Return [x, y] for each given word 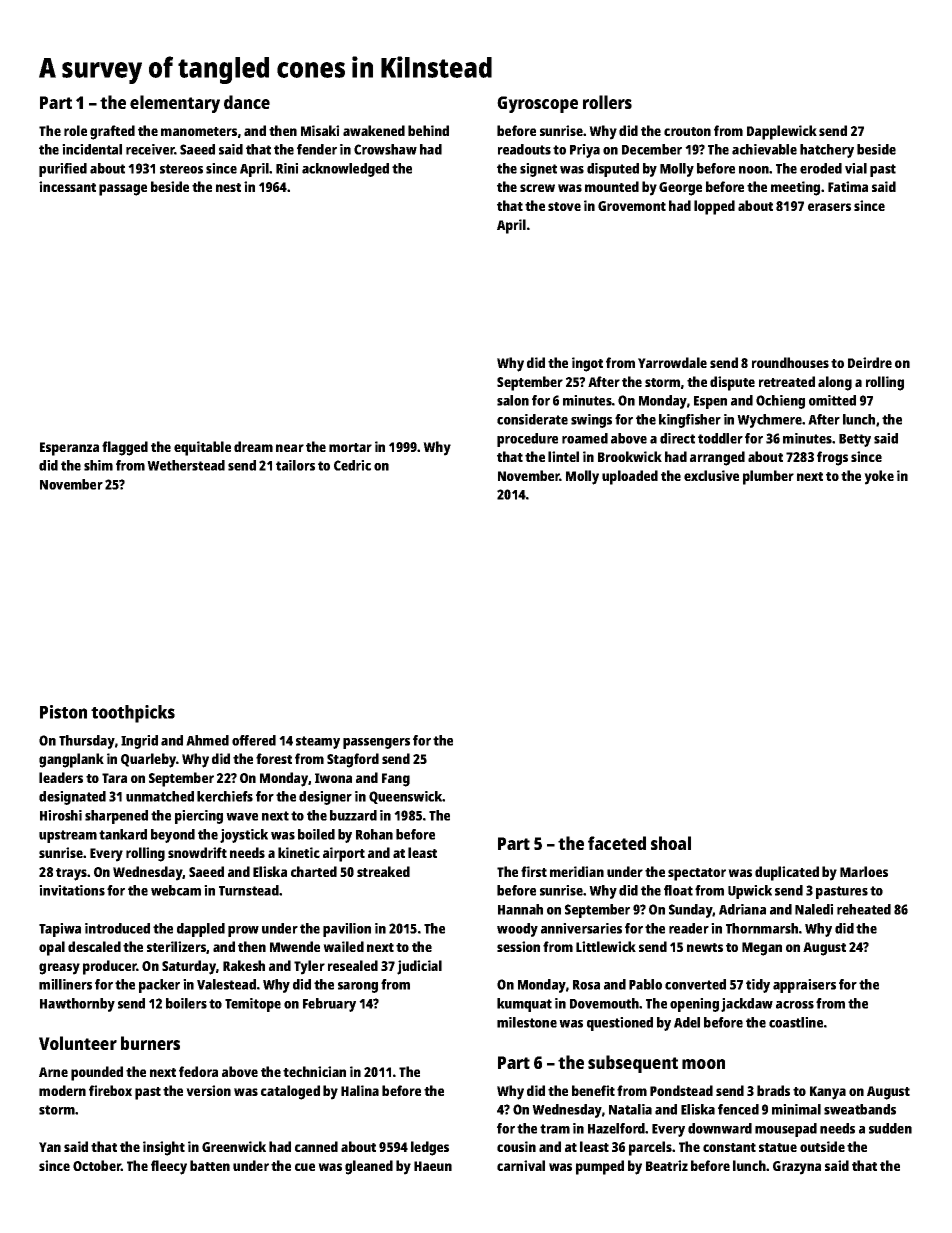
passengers [376, 743]
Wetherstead [186, 465]
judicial [419, 967]
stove [564, 206]
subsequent [633, 1064]
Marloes [864, 871]
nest [228, 187]
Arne [53, 1072]
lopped [714, 207]
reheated [864, 909]
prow [243, 931]
